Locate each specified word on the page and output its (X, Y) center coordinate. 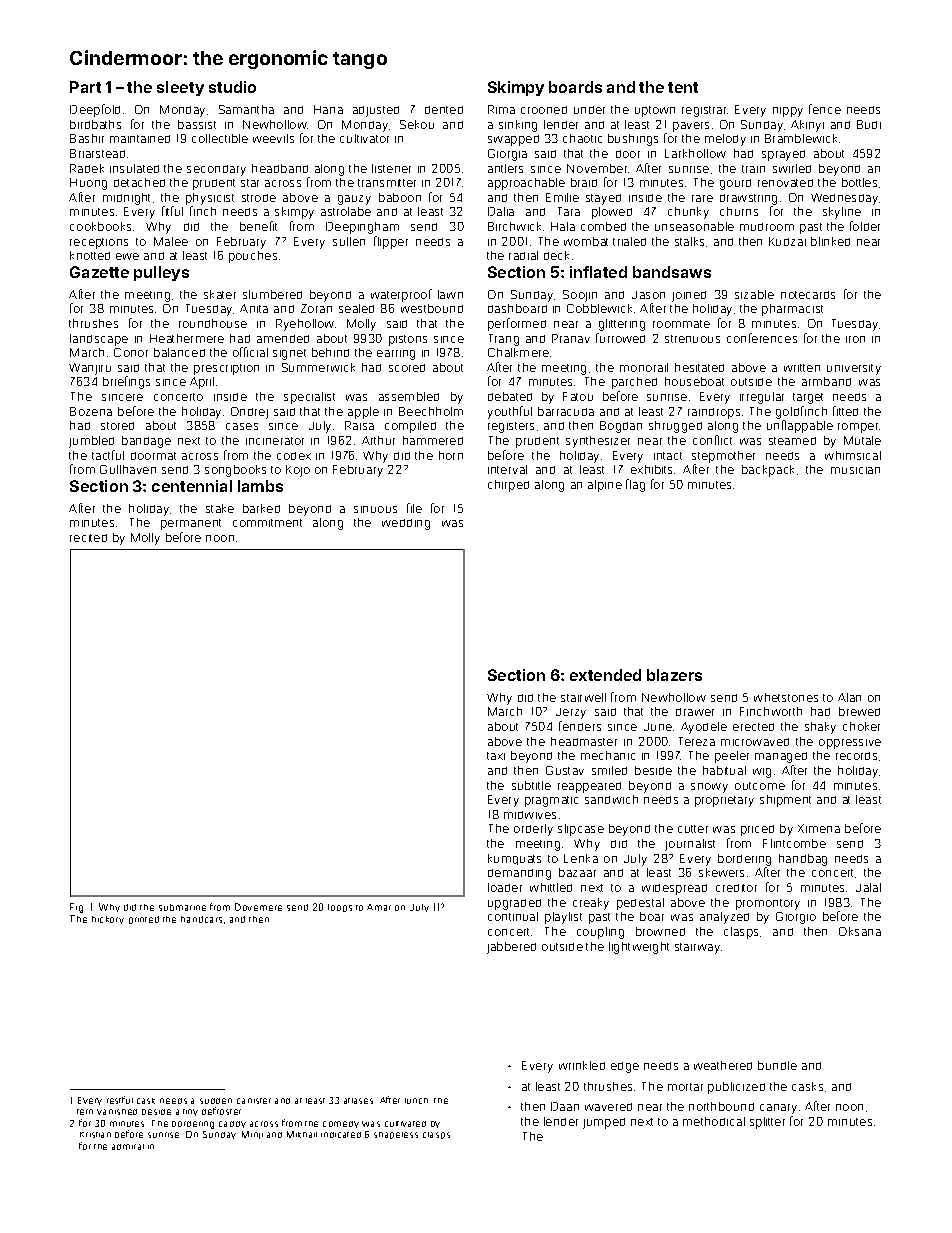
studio (232, 87)
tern (85, 1112)
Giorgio (796, 918)
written (802, 368)
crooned (544, 110)
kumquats (514, 859)
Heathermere (187, 338)
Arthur (378, 440)
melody (725, 140)
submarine (182, 907)
